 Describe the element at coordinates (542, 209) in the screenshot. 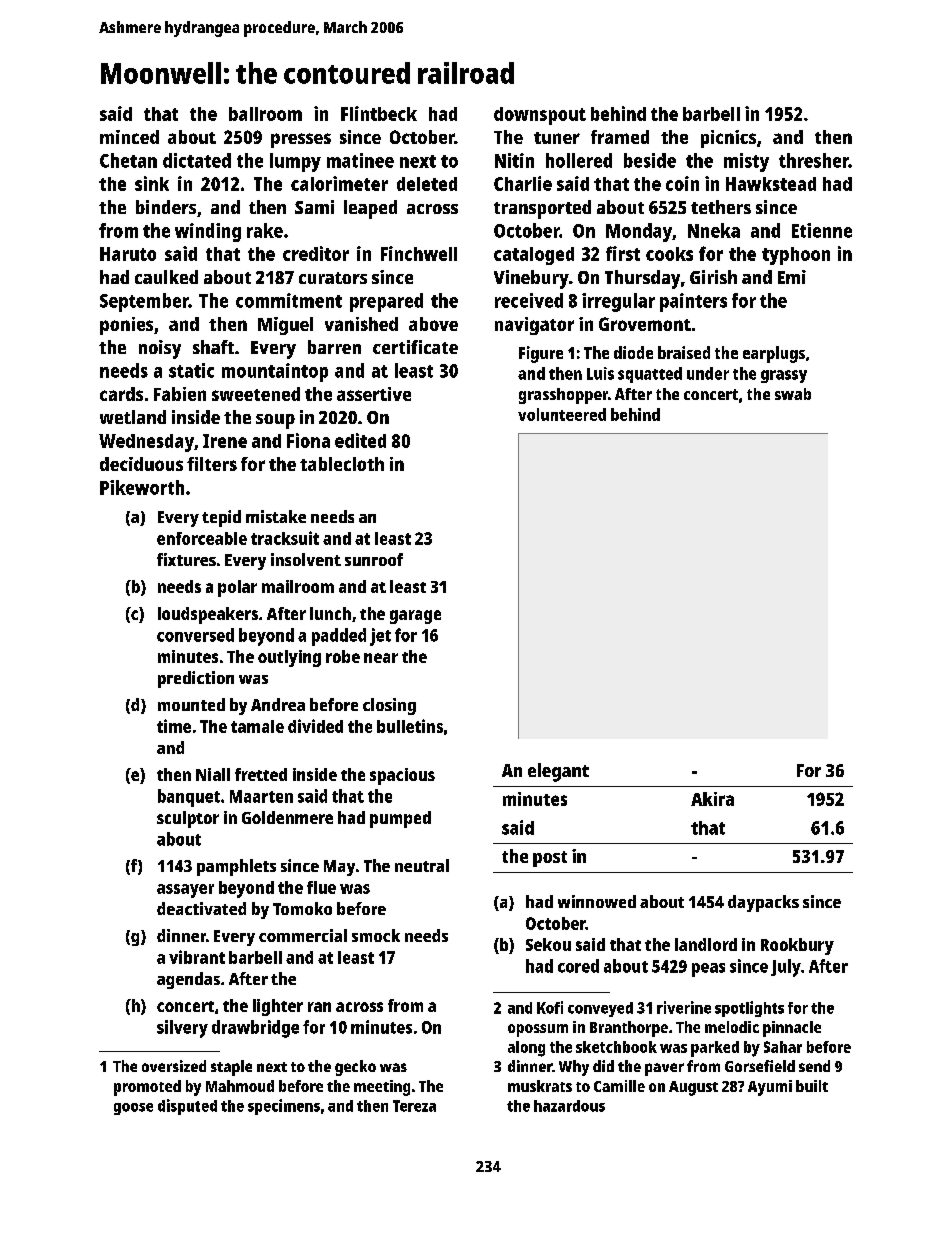

I see `transported` at that location.
